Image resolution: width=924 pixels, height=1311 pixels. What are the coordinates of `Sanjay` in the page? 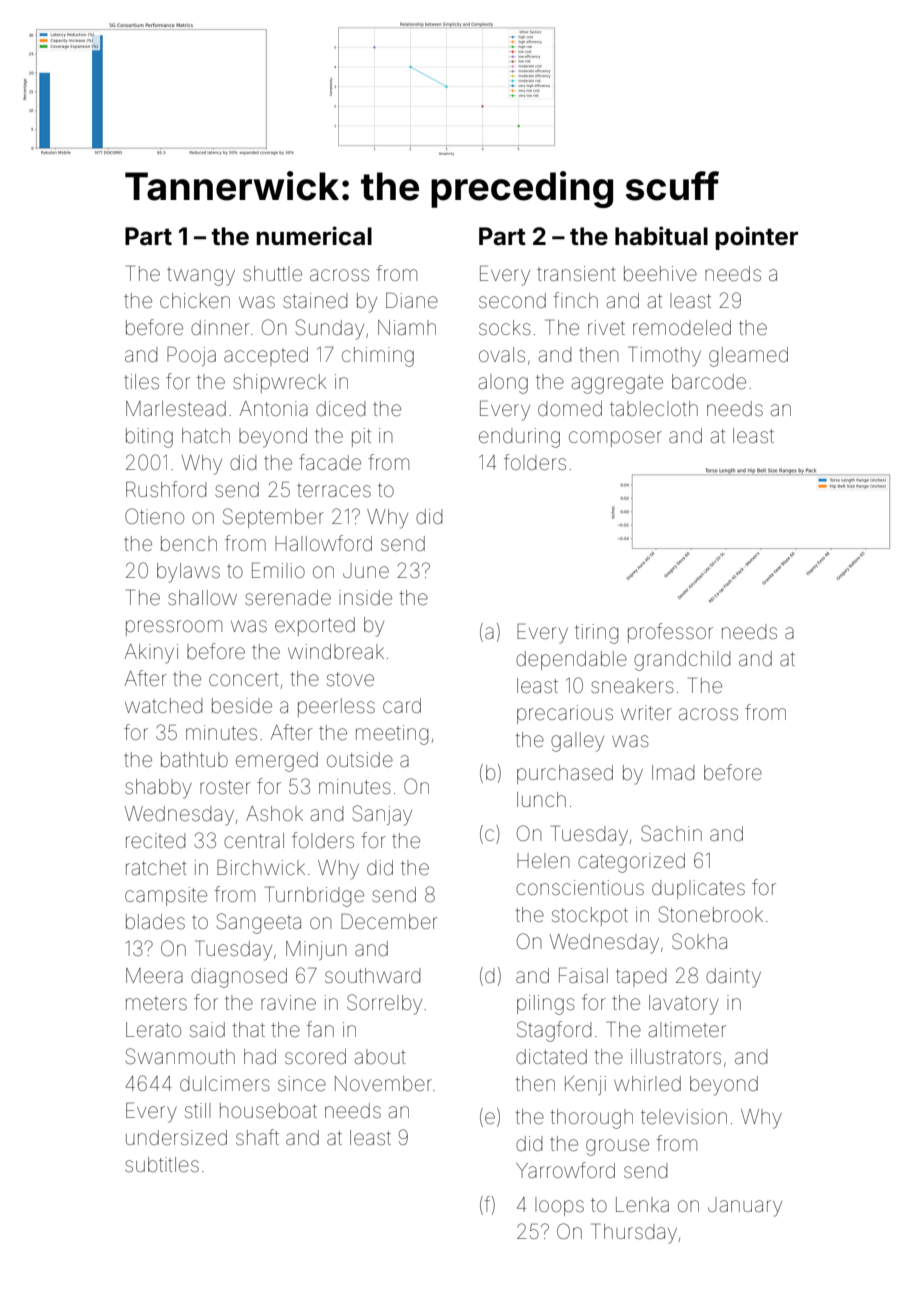 It's located at (382, 815).
